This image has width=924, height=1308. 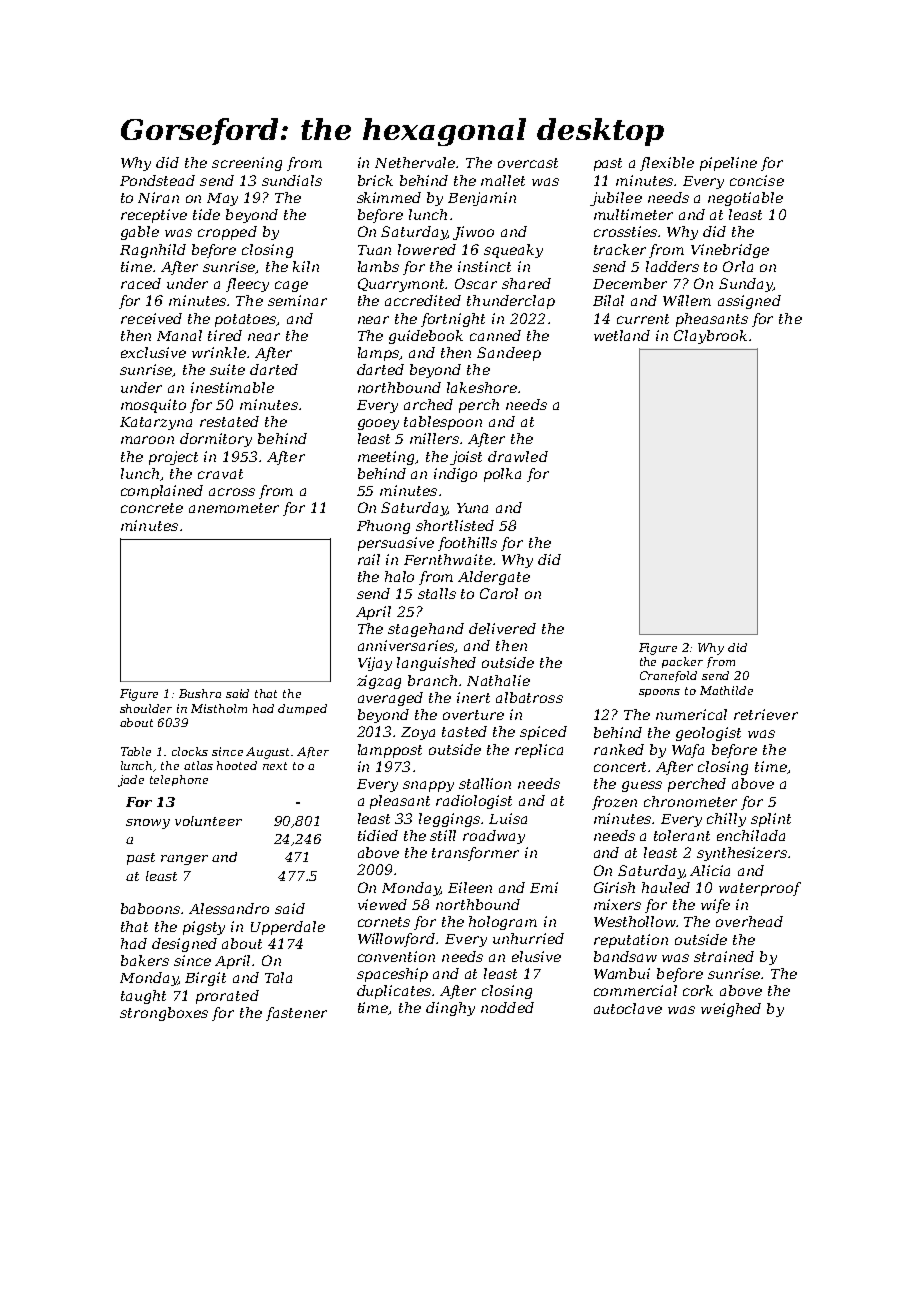 What do you see at coordinates (710, 337) in the image?
I see `Claybrook` at bounding box center [710, 337].
